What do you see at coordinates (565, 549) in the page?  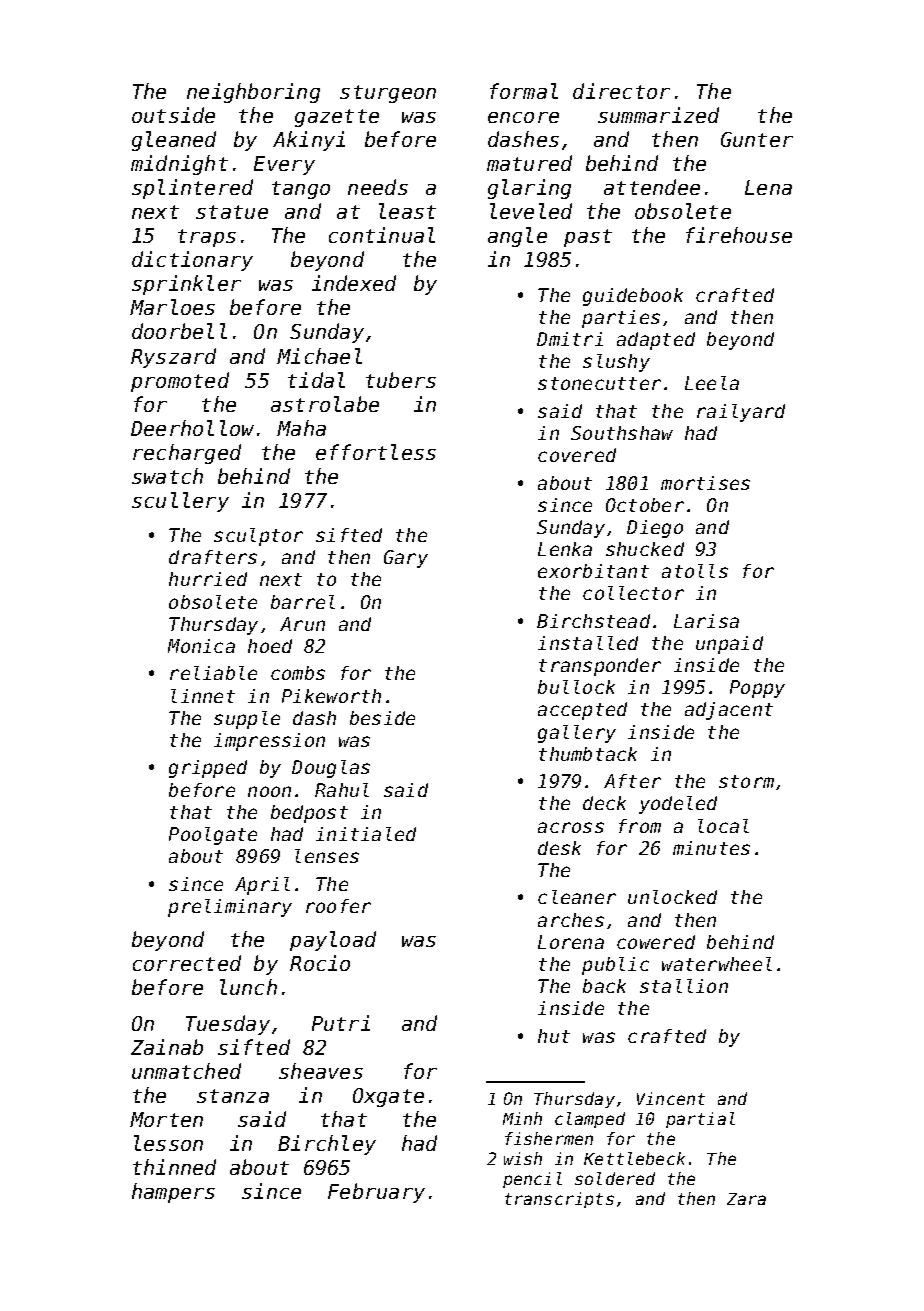 I see `Lenka` at bounding box center [565, 549].
